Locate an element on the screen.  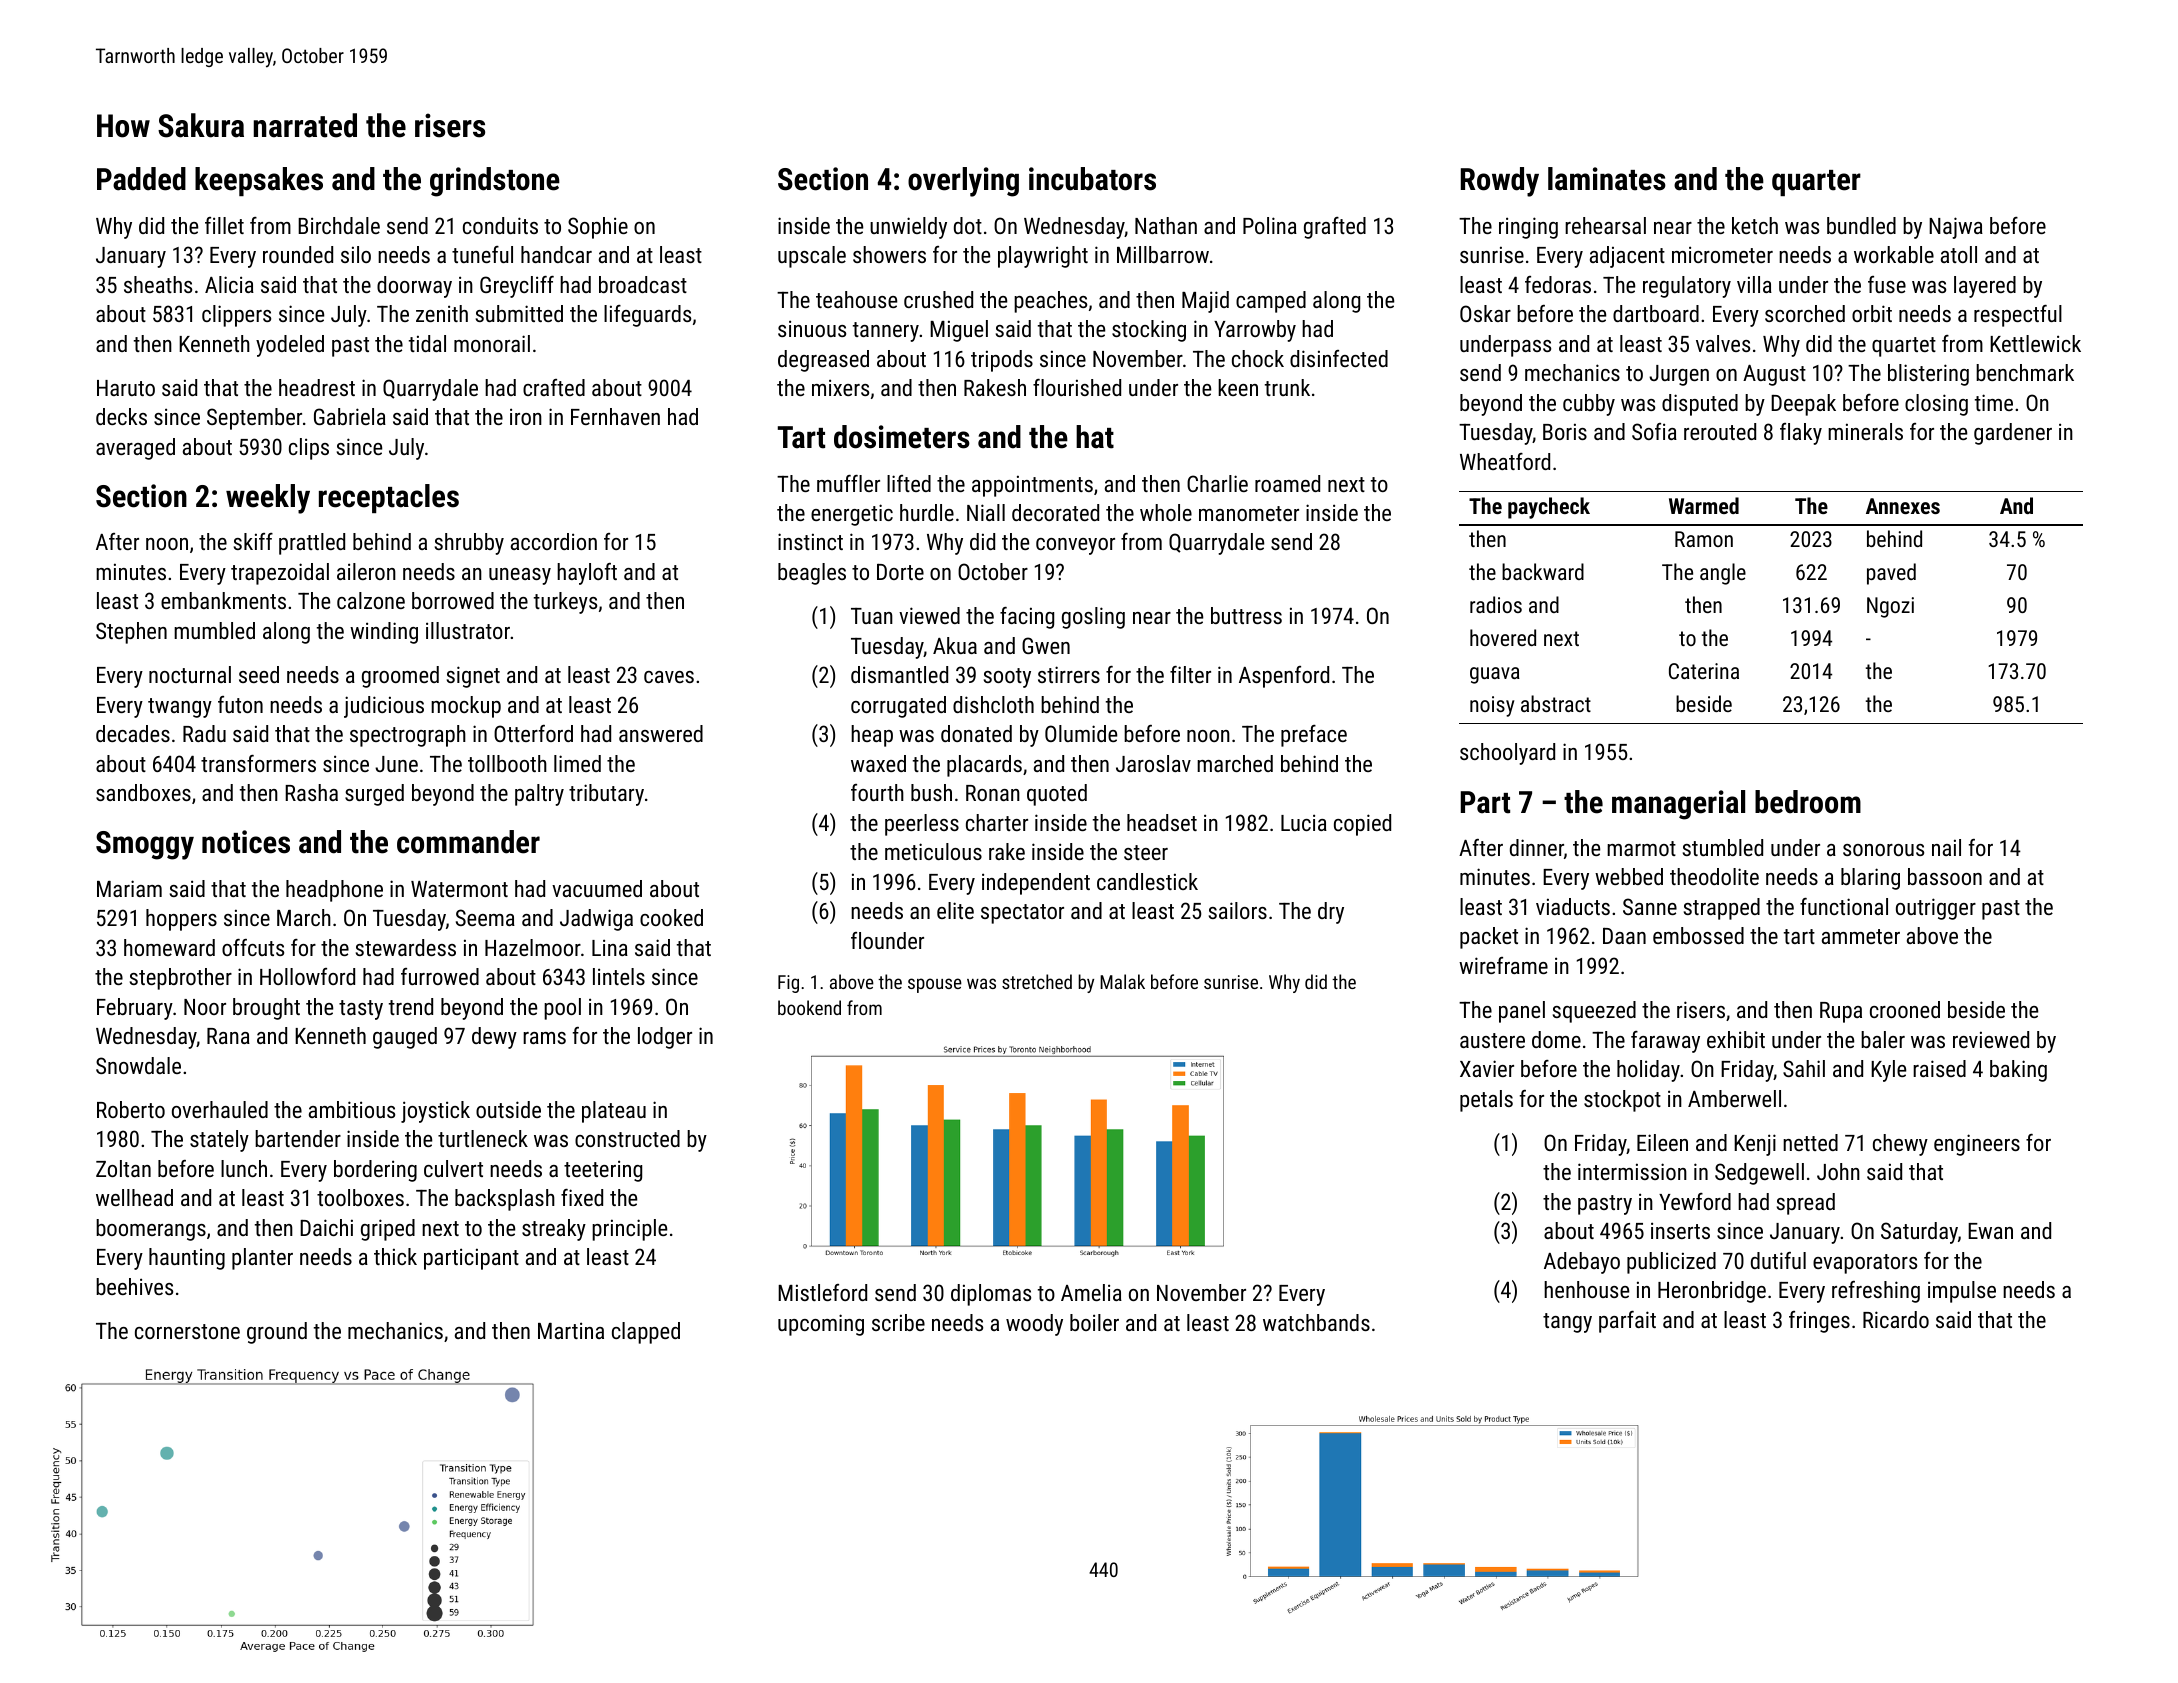
Najwa is located at coordinates (1956, 228).
